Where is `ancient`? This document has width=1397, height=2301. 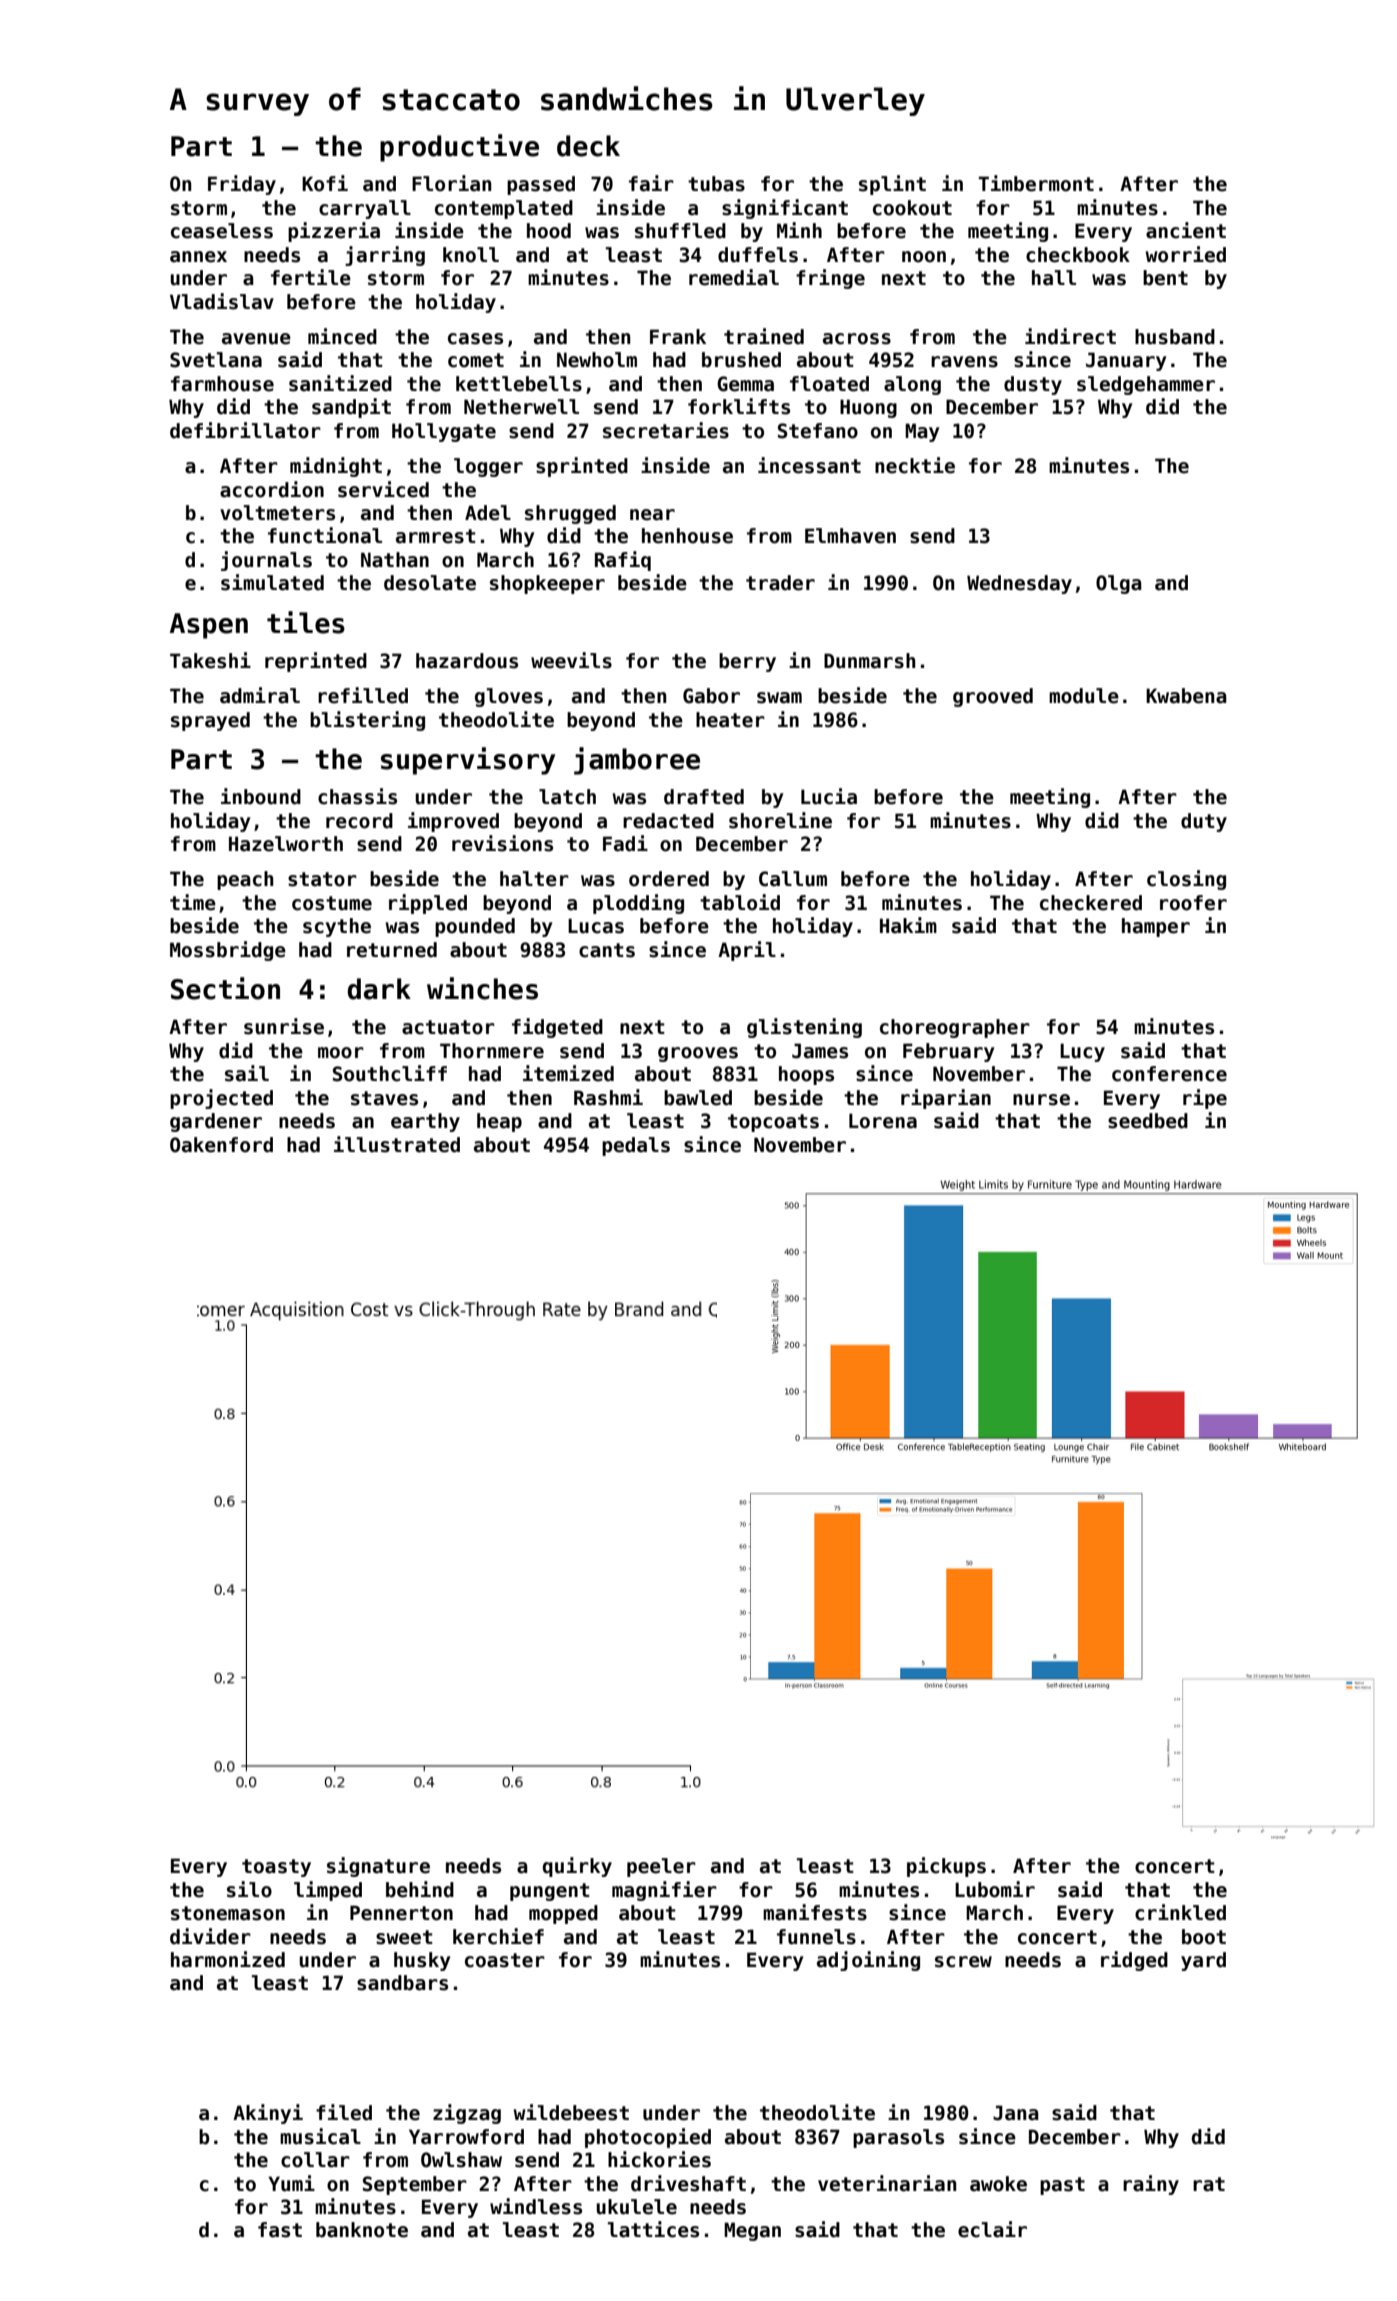 ancient is located at coordinates (1186, 230).
